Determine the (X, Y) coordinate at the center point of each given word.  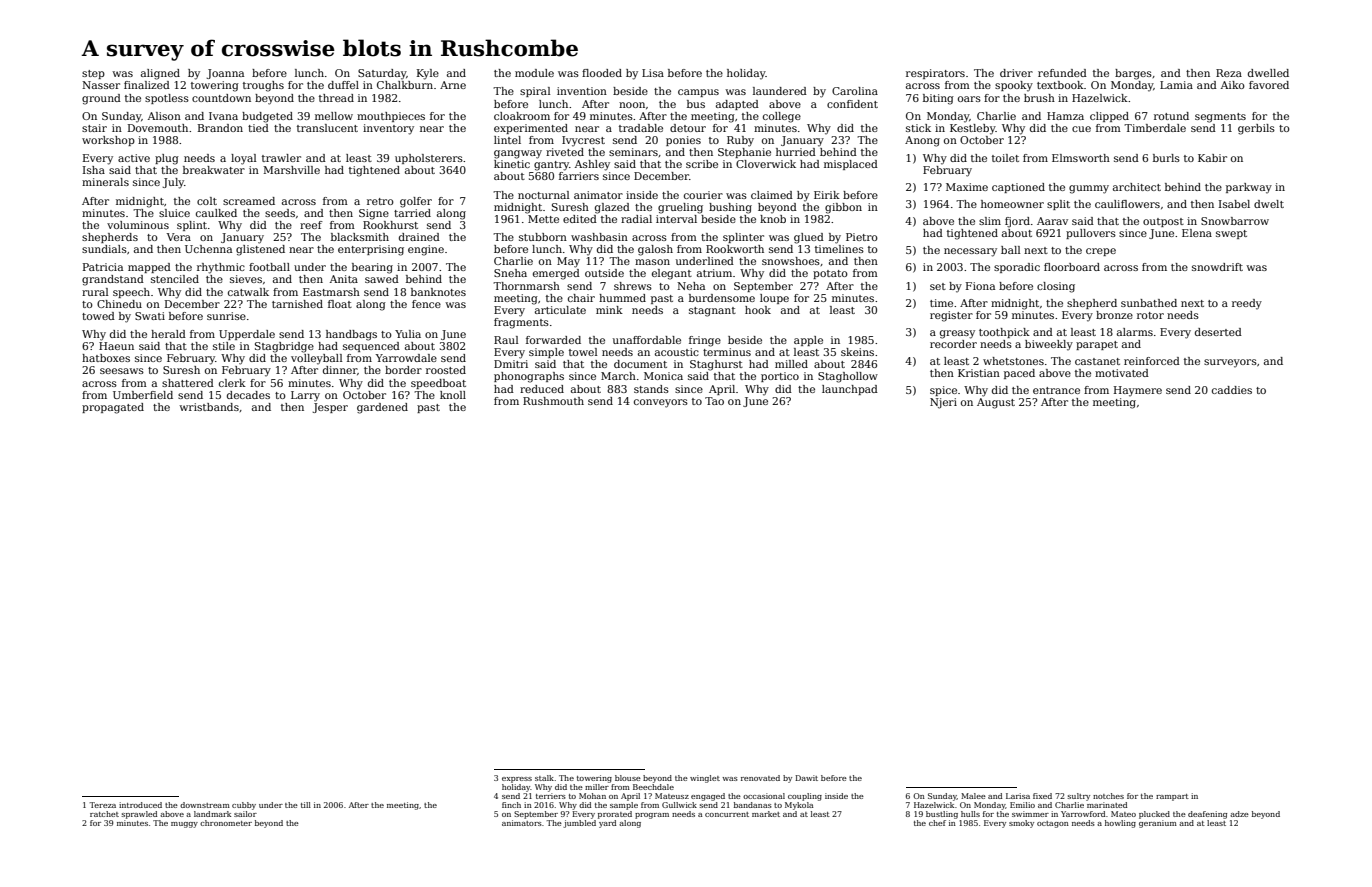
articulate (560, 310)
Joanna (225, 74)
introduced (140, 805)
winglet (705, 779)
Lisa (653, 73)
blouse (628, 778)
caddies (1232, 390)
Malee (973, 796)
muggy (184, 825)
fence (426, 304)
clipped (1109, 117)
